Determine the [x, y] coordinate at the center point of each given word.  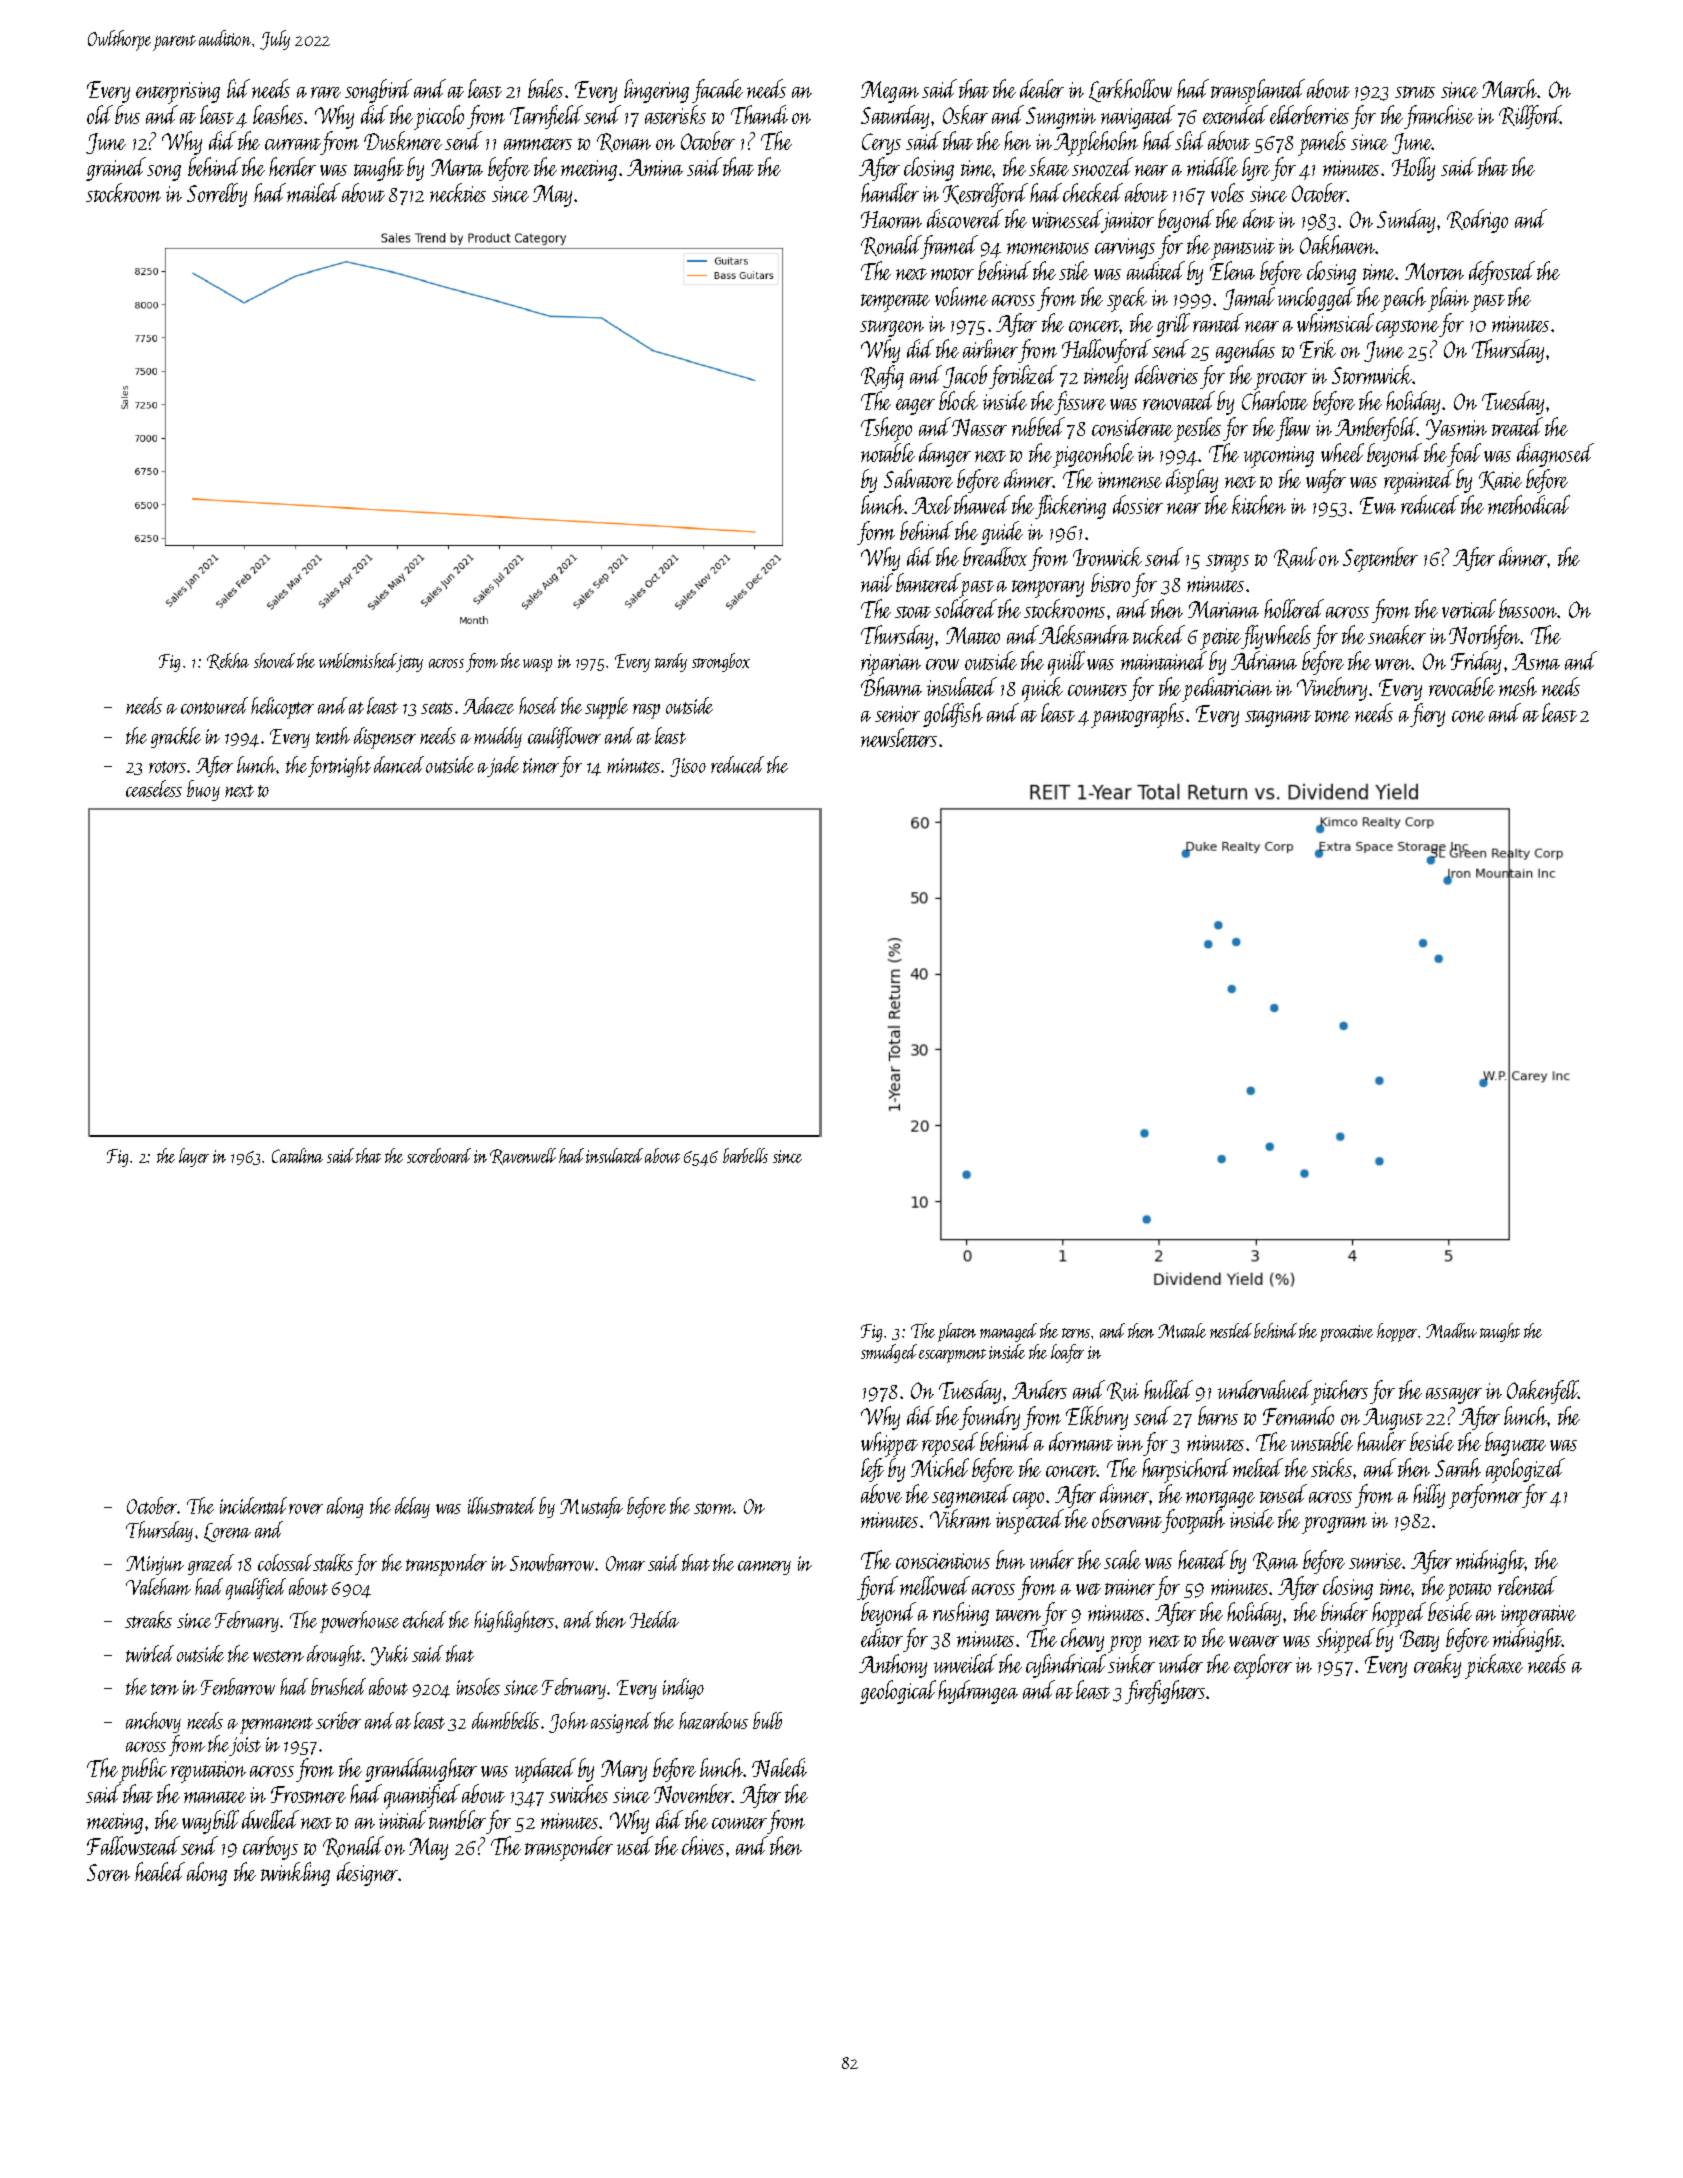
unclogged [1316, 299]
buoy [203, 790]
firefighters [1165, 1692]
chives [703, 1845]
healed [160, 1871]
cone [1468, 716]
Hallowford [1106, 351]
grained [116, 169]
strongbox [721, 662]
